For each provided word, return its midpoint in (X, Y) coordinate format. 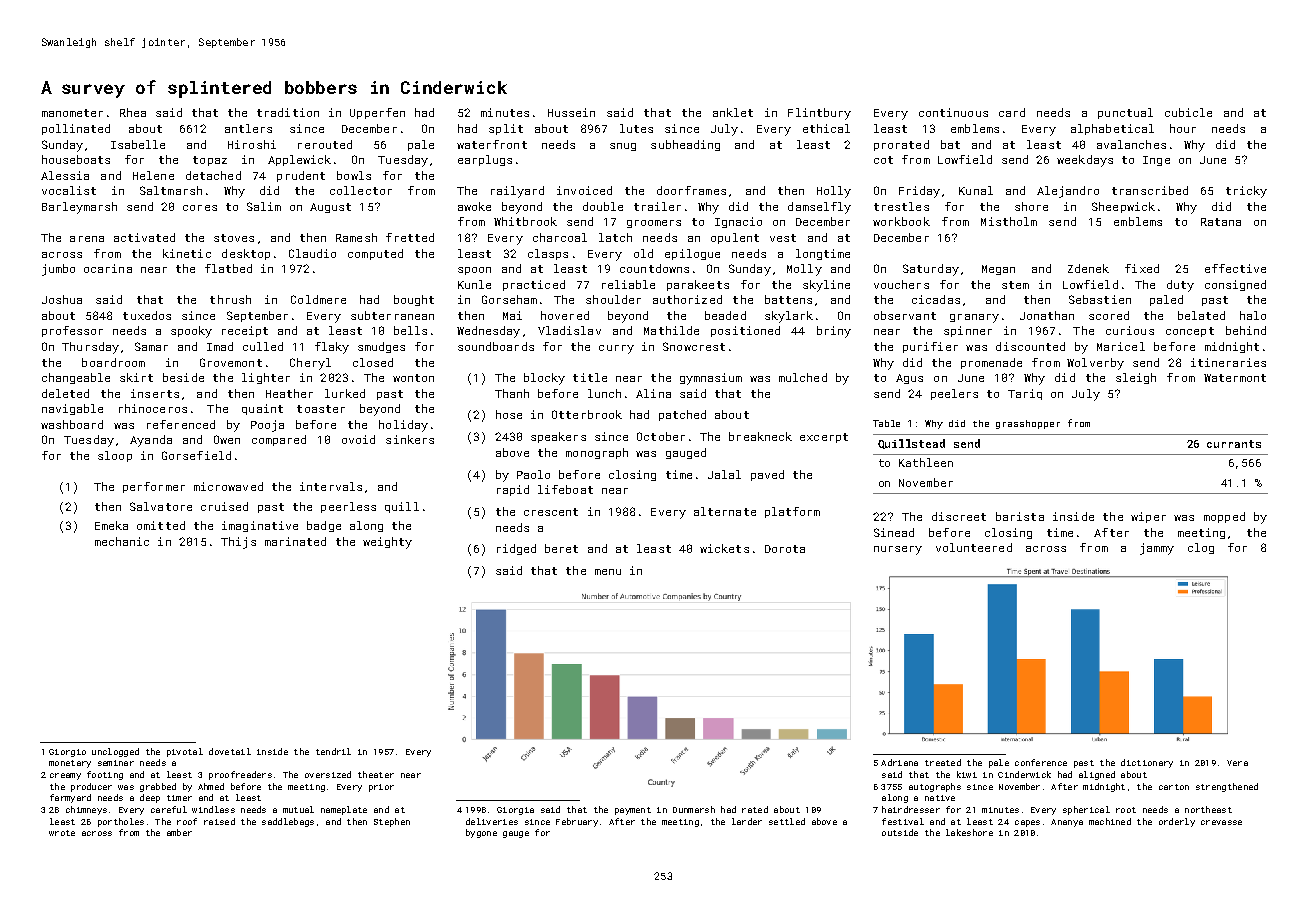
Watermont (1235, 378)
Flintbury (819, 114)
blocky (544, 379)
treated (943, 762)
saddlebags (288, 822)
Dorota (785, 549)
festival (903, 821)
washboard (72, 424)
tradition (288, 112)
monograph (597, 453)
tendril (333, 751)
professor (72, 331)
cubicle (1188, 112)
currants (1234, 444)
